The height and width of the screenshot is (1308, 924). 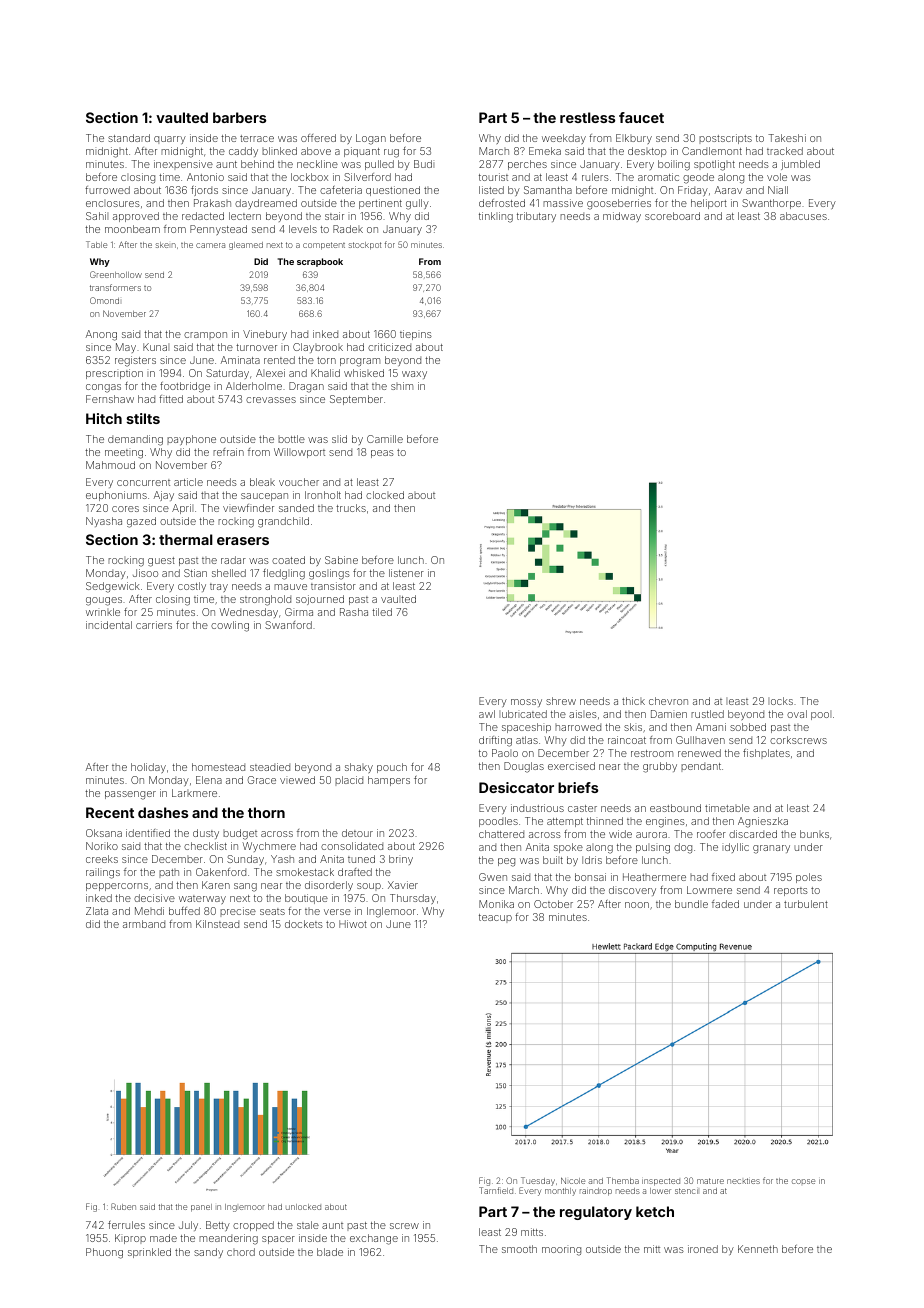 I want to click on hampers, so click(x=389, y=781).
